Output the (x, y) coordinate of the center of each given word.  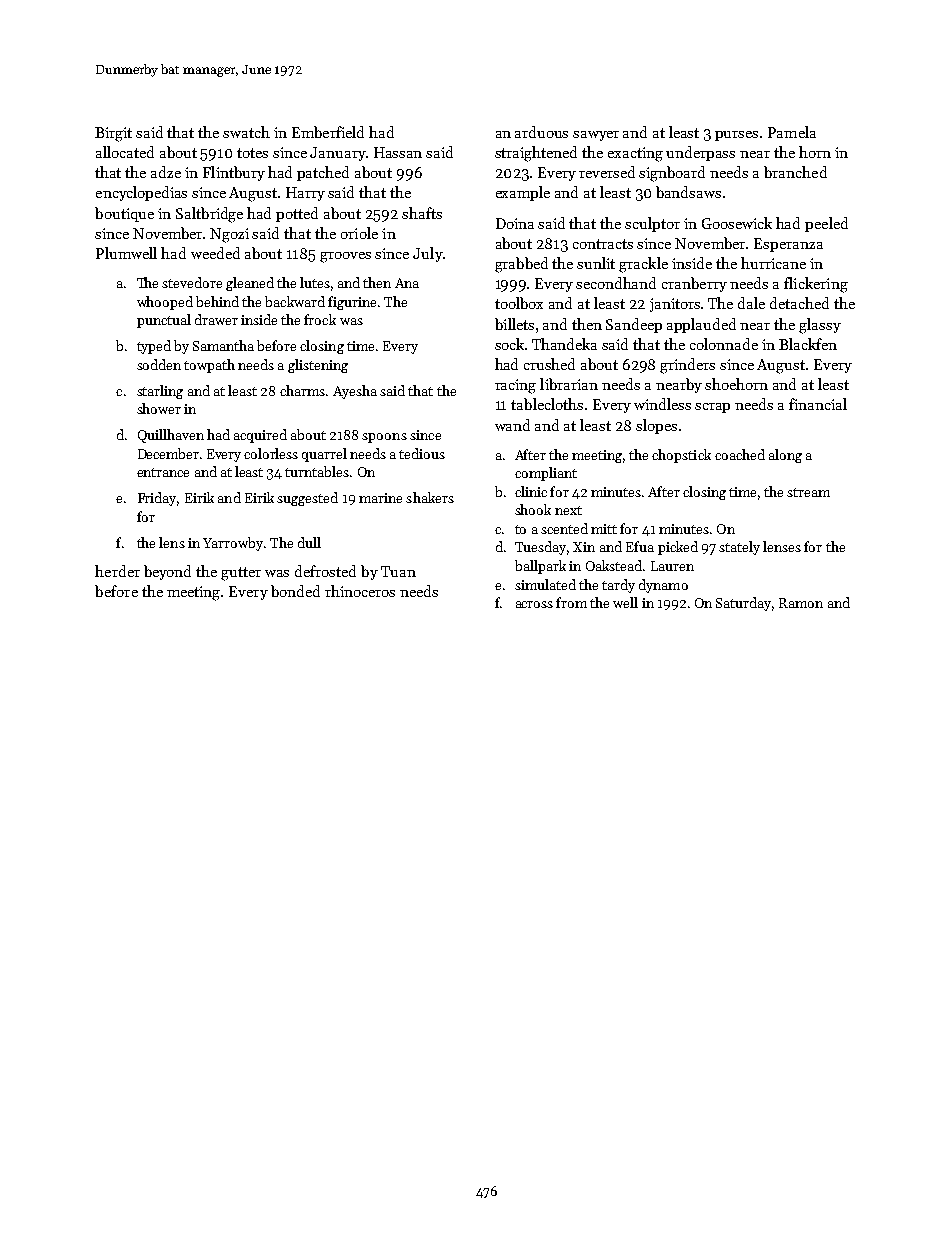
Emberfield (328, 132)
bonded (295, 591)
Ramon (801, 603)
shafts (422, 213)
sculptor (652, 224)
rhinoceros (360, 591)
